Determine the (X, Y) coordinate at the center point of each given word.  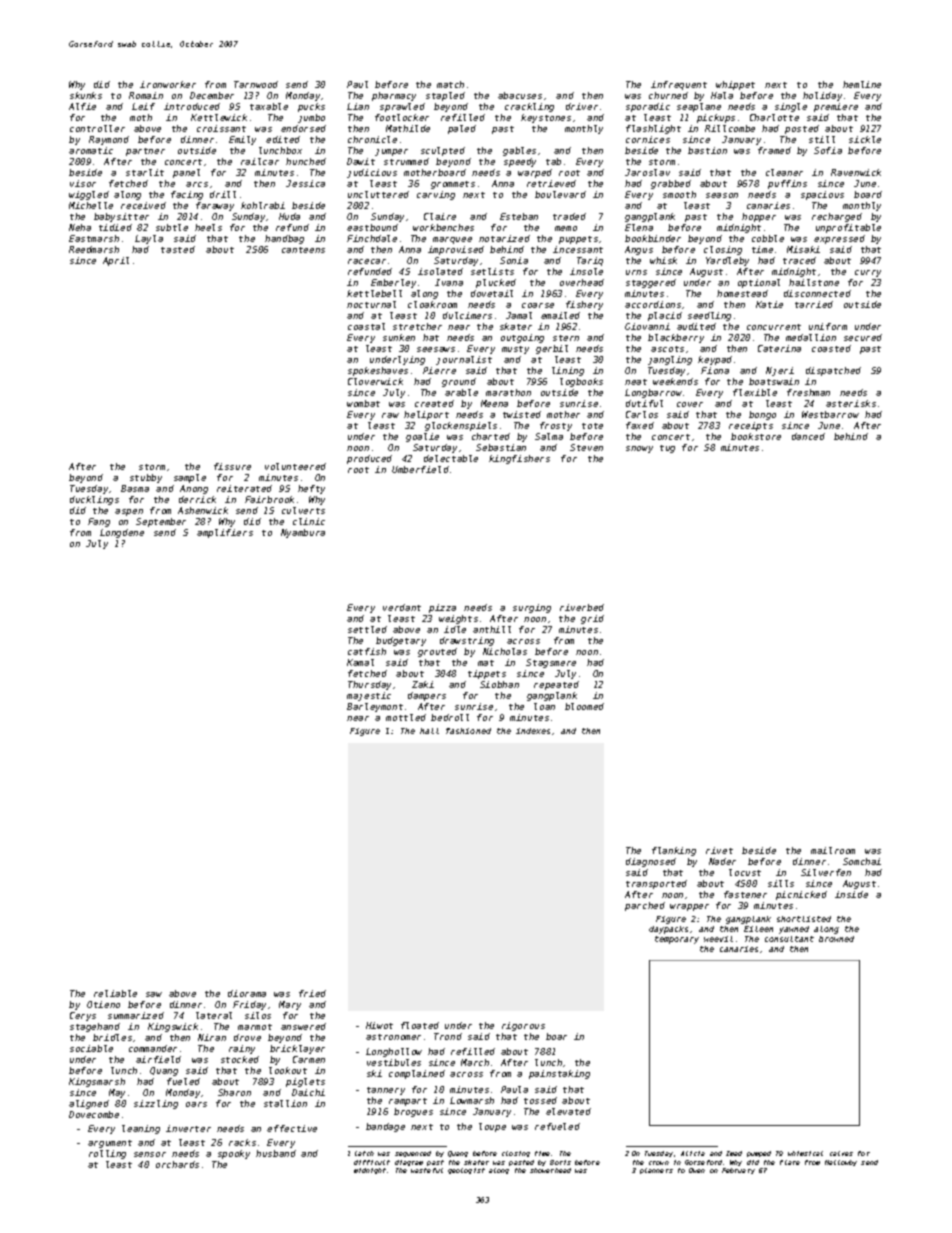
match (450, 84)
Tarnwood (256, 84)
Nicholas (505, 651)
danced (808, 436)
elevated (568, 1111)
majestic (369, 696)
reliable (115, 993)
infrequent (679, 85)
